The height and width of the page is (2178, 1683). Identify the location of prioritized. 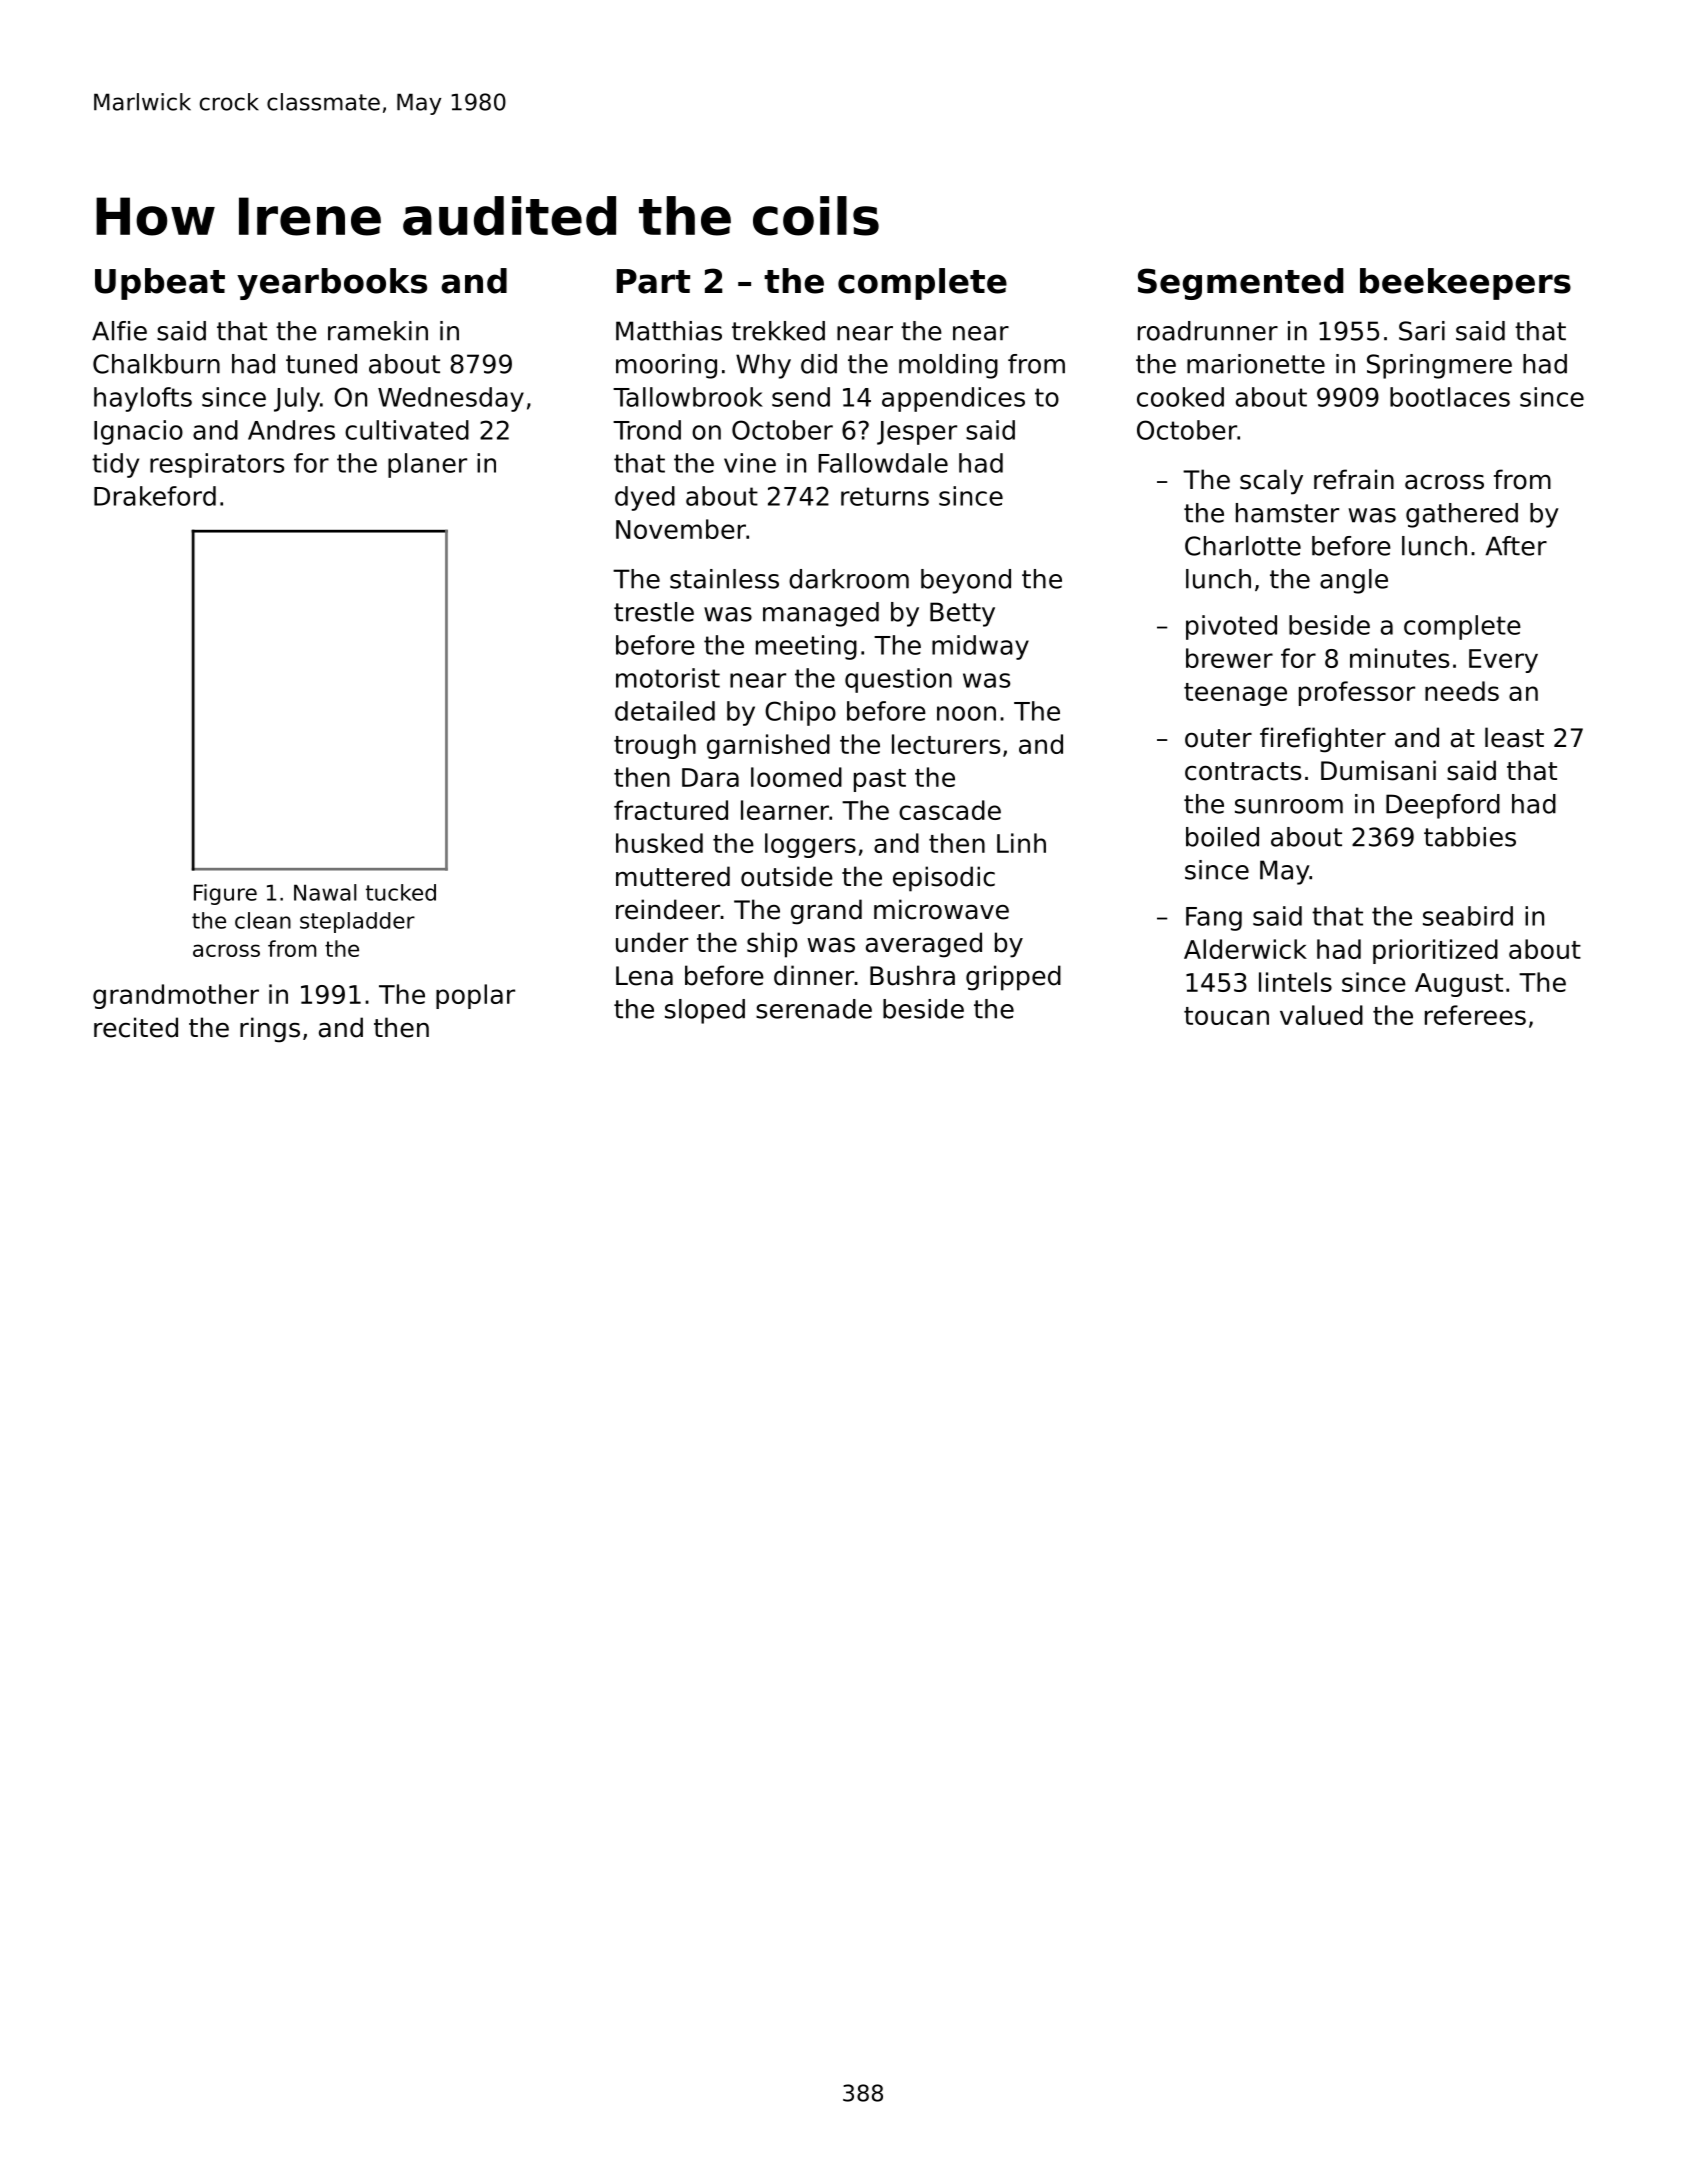
(1435, 951).
